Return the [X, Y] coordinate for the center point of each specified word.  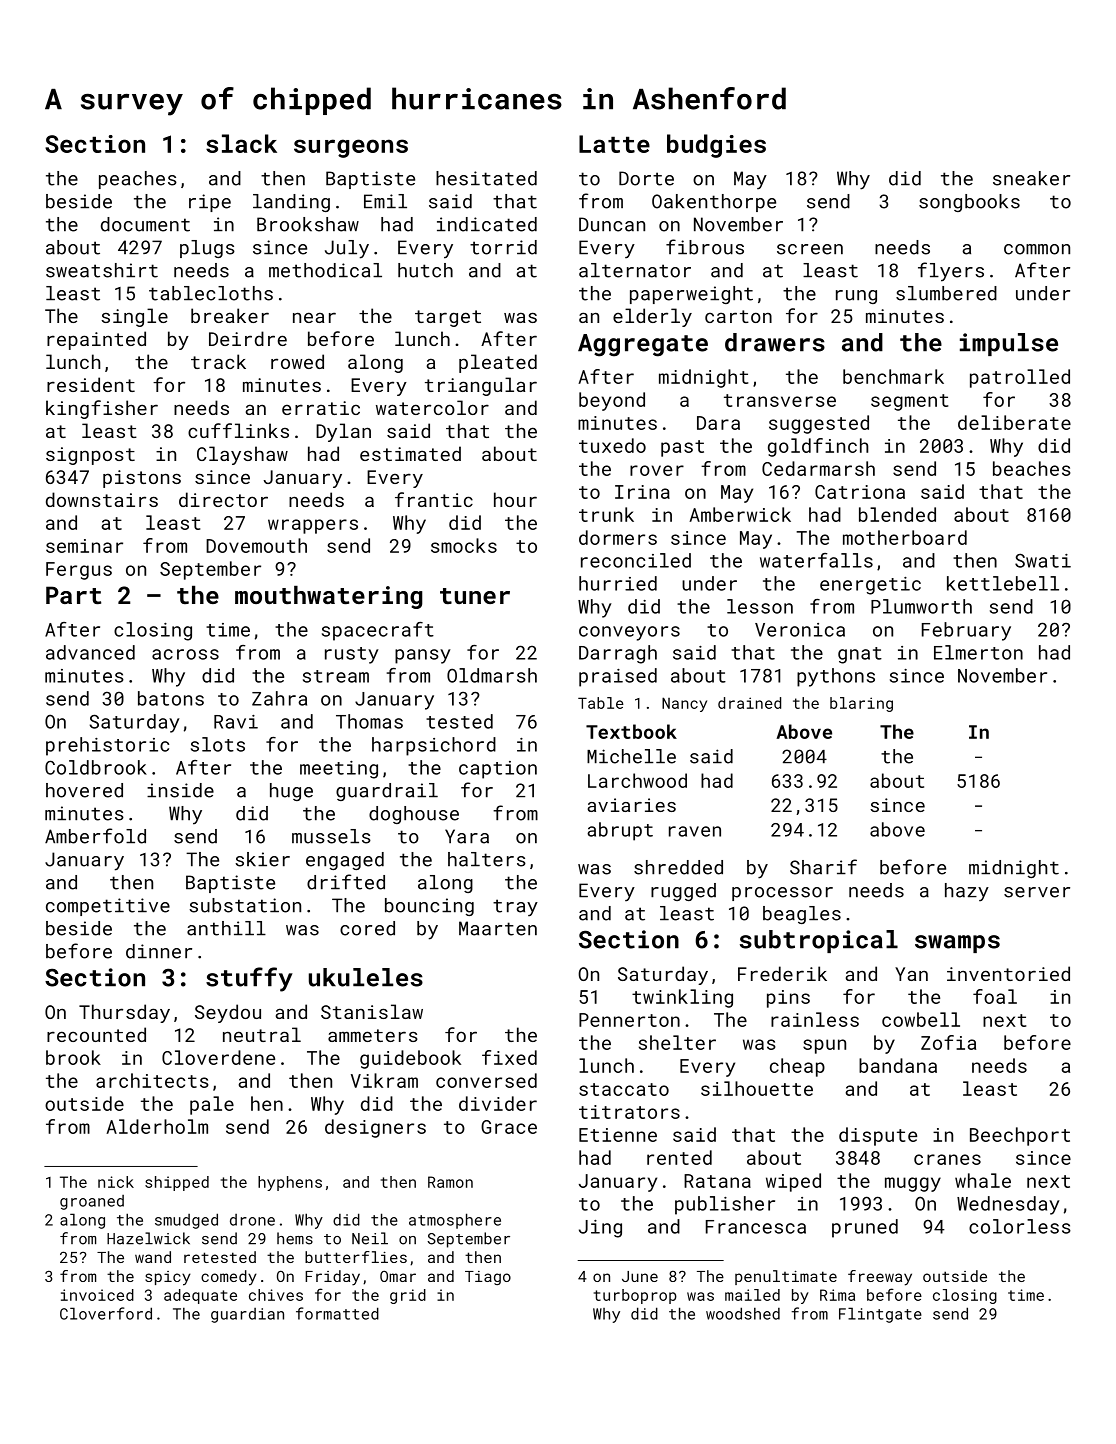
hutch [425, 270]
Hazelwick [148, 1238]
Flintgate [880, 1315]
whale [983, 1180]
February [966, 631]
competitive [108, 907]
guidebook [410, 1059]
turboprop [635, 1296]
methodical [325, 270]
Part [73, 595]
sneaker [1031, 178]
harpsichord [434, 746]
